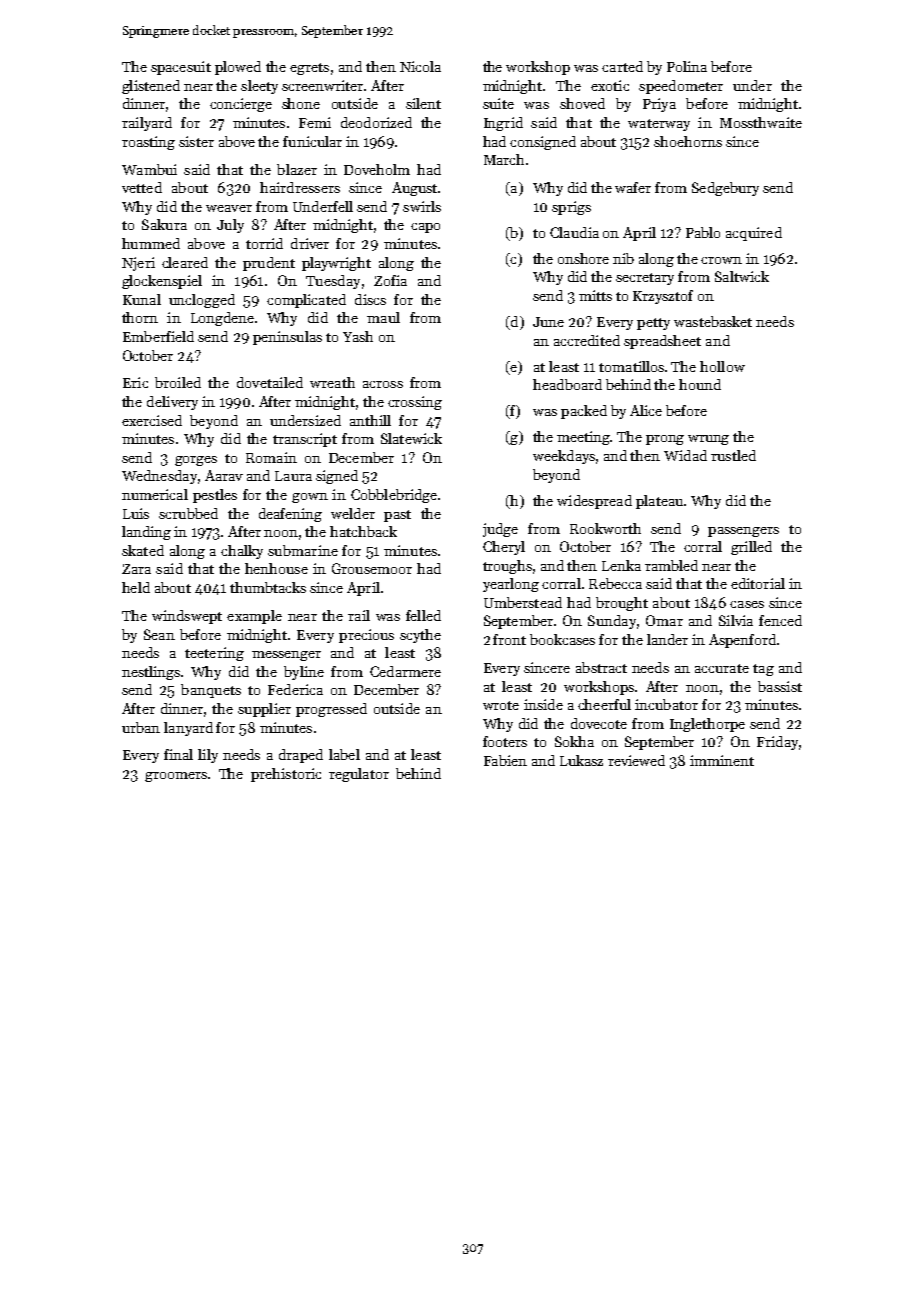 The width and height of the image is (924, 1308). I want to click on troughs, so click(507, 567).
